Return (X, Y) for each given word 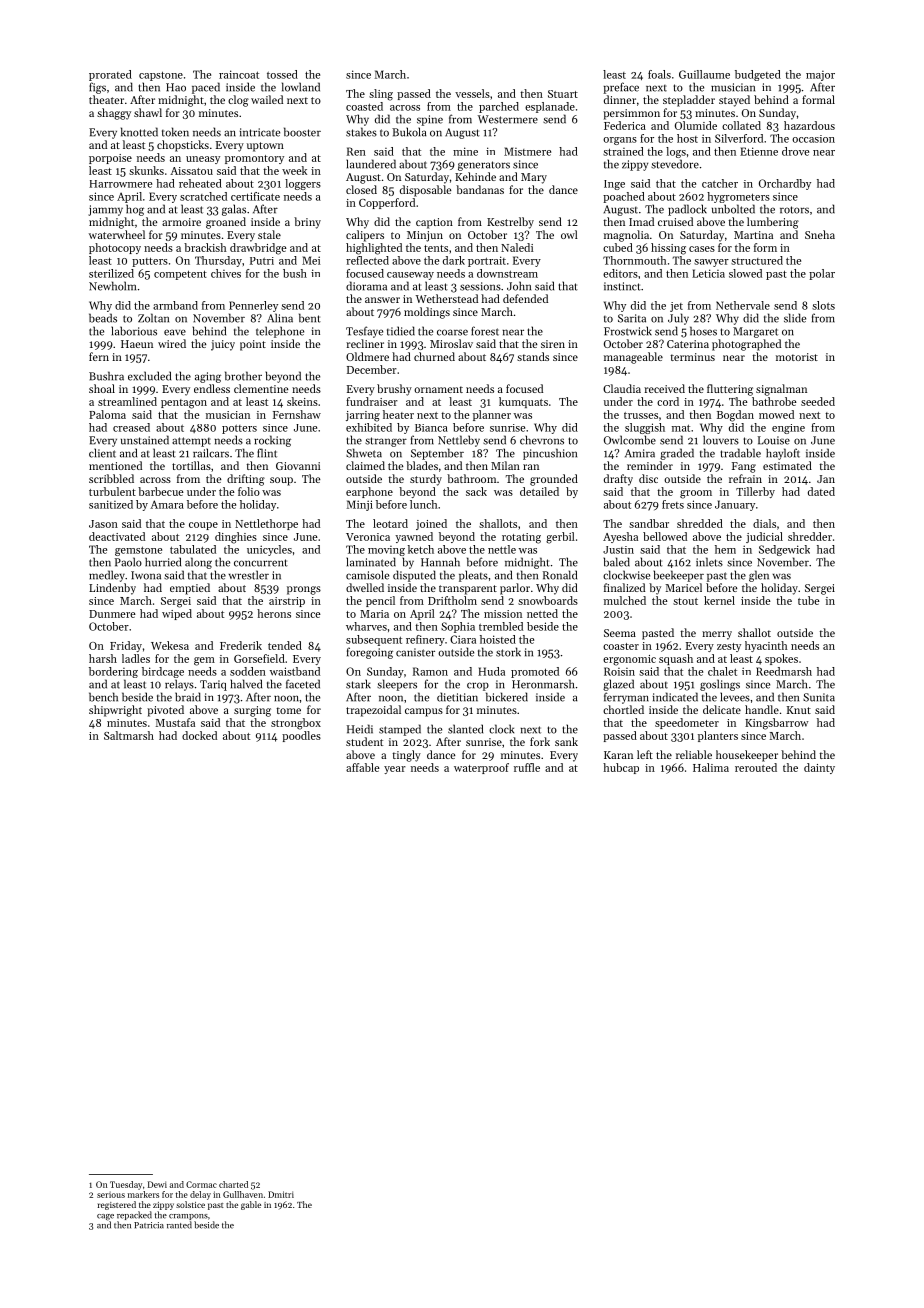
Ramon (430, 671)
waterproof (481, 768)
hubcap (621, 768)
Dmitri (281, 1194)
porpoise (110, 159)
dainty (819, 768)
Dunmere (112, 614)
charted (233, 1184)
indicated (675, 697)
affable (363, 767)
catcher (720, 183)
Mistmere (527, 151)
